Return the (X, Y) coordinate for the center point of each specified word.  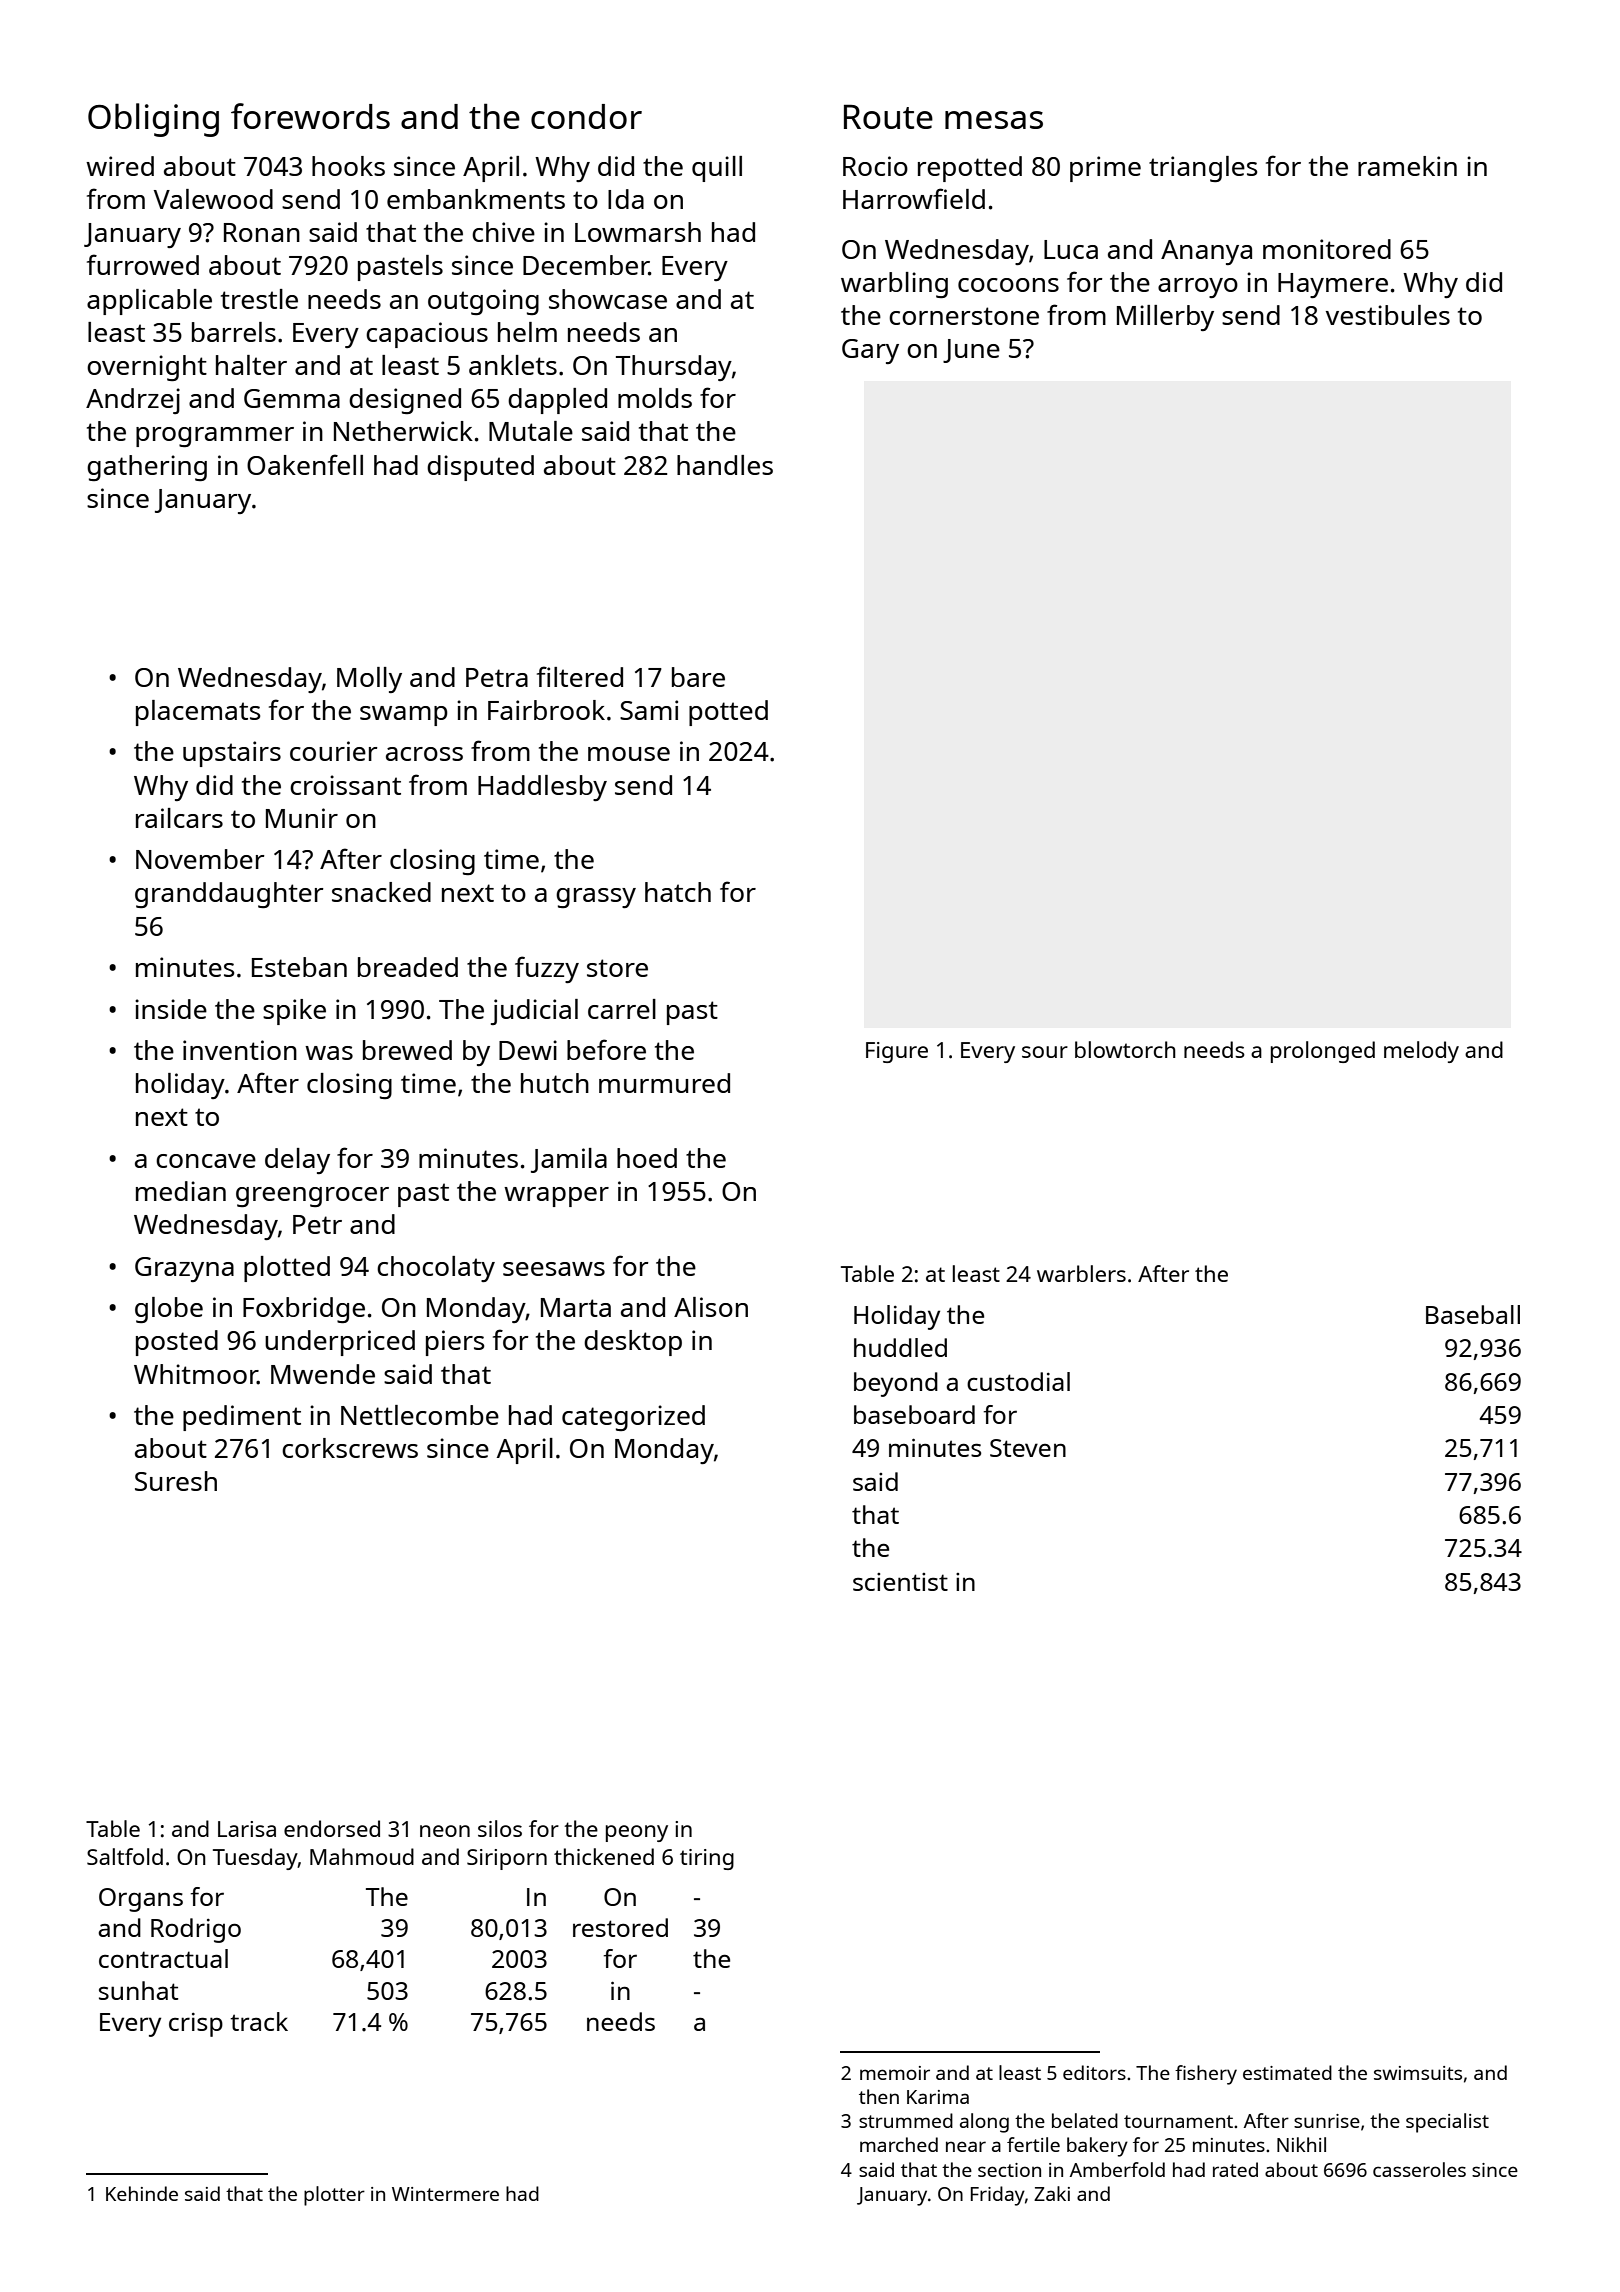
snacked (381, 892)
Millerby (1165, 318)
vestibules (1388, 315)
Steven (1028, 1448)
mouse (629, 754)
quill (717, 169)
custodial (1018, 1381)
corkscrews (350, 1448)
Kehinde (142, 2193)
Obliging (153, 120)
